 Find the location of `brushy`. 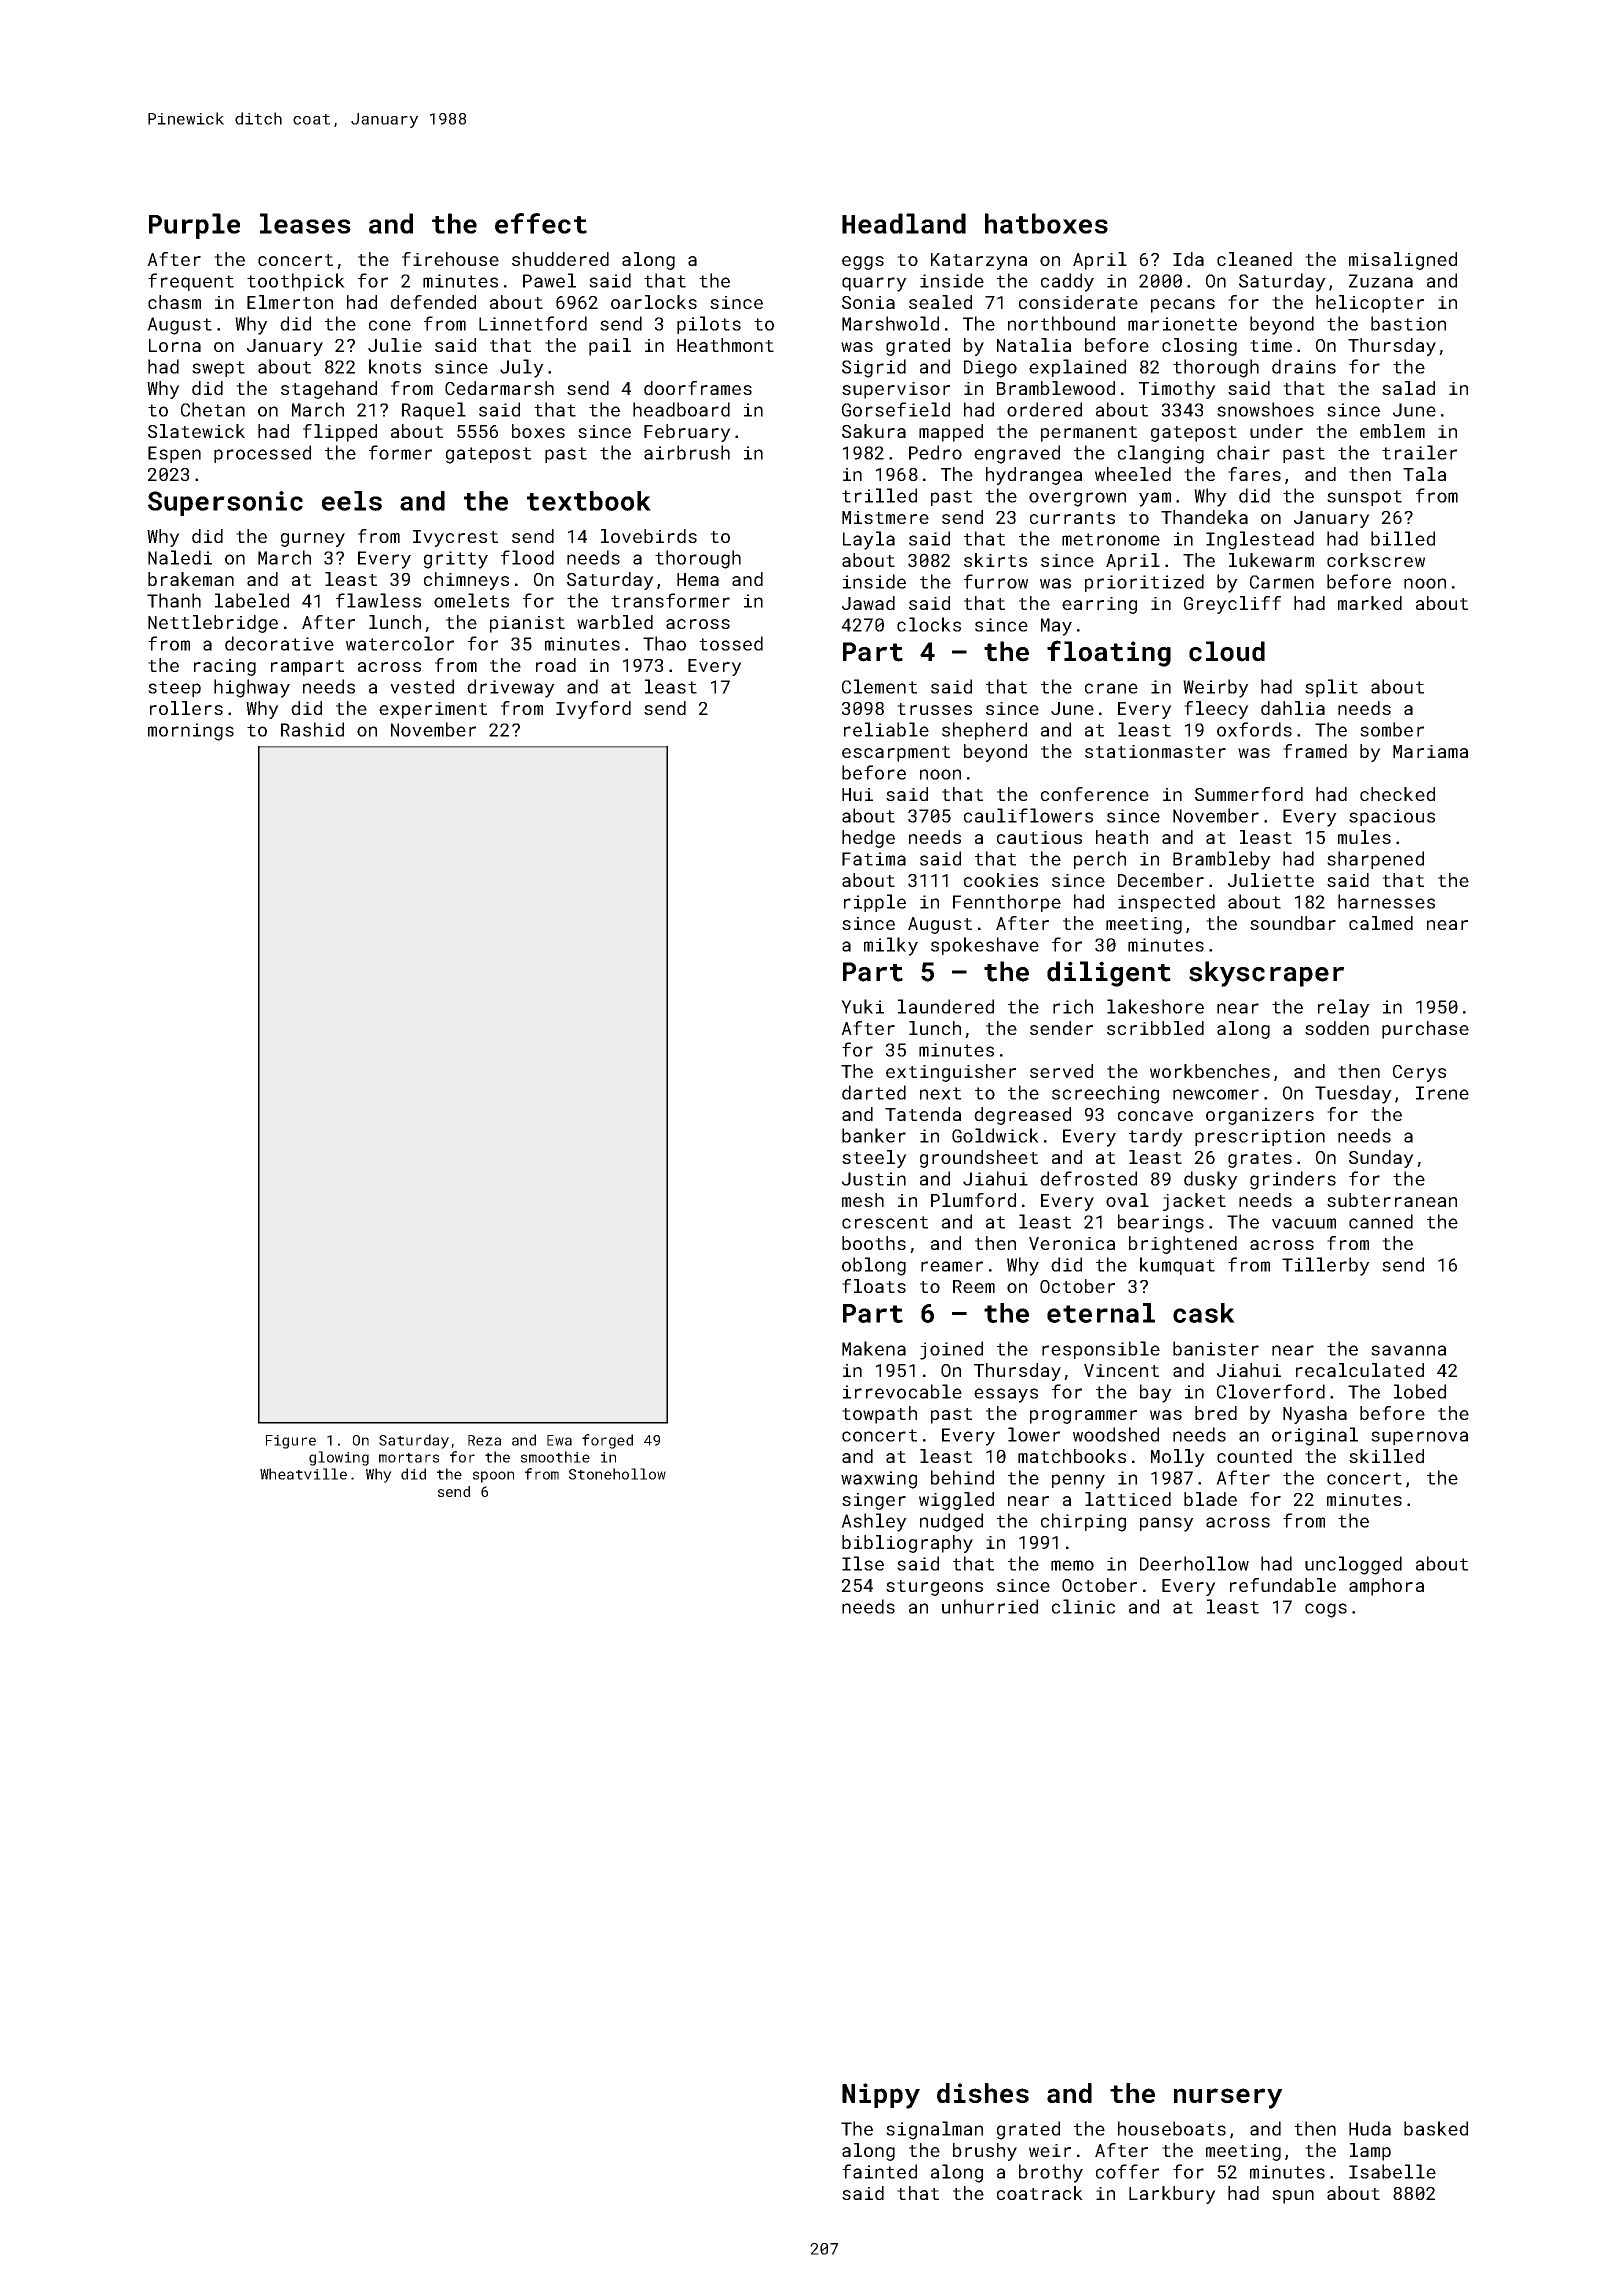

brushy is located at coordinates (985, 2152).
